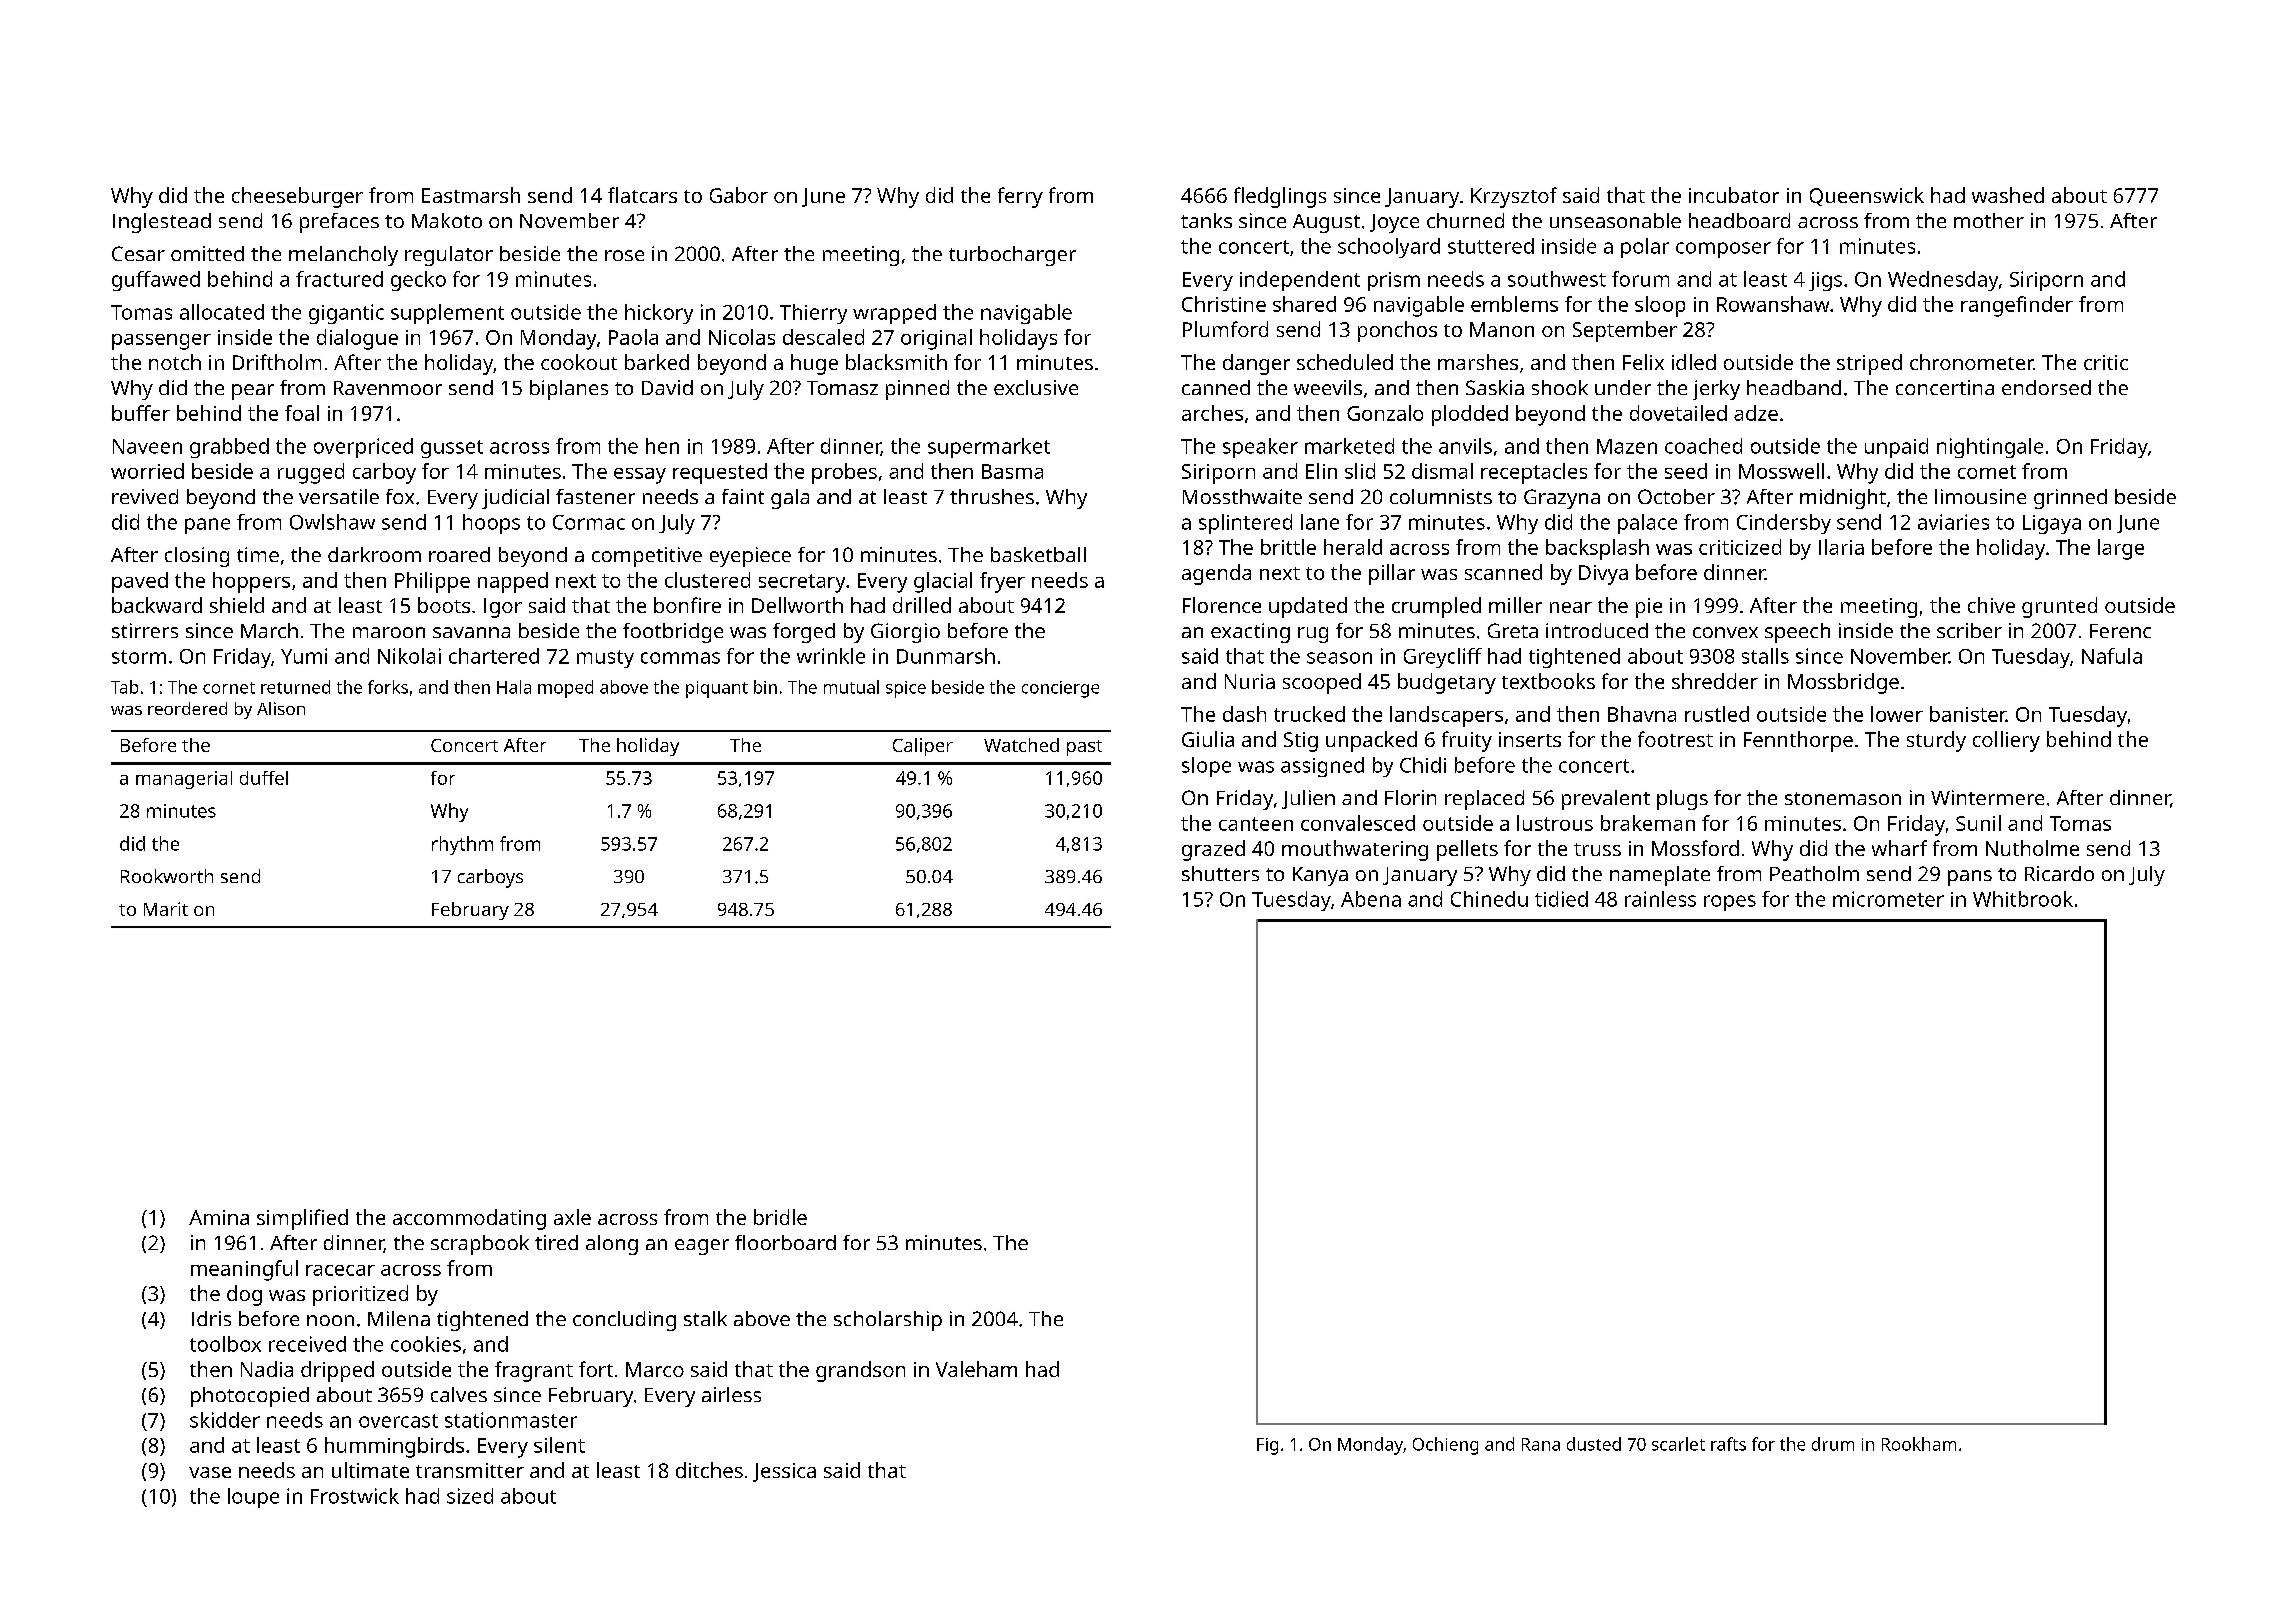  What do you see at coordinates (166, 909) in the screenshot?
I see `Marit` at bounding box center [166, 909].
